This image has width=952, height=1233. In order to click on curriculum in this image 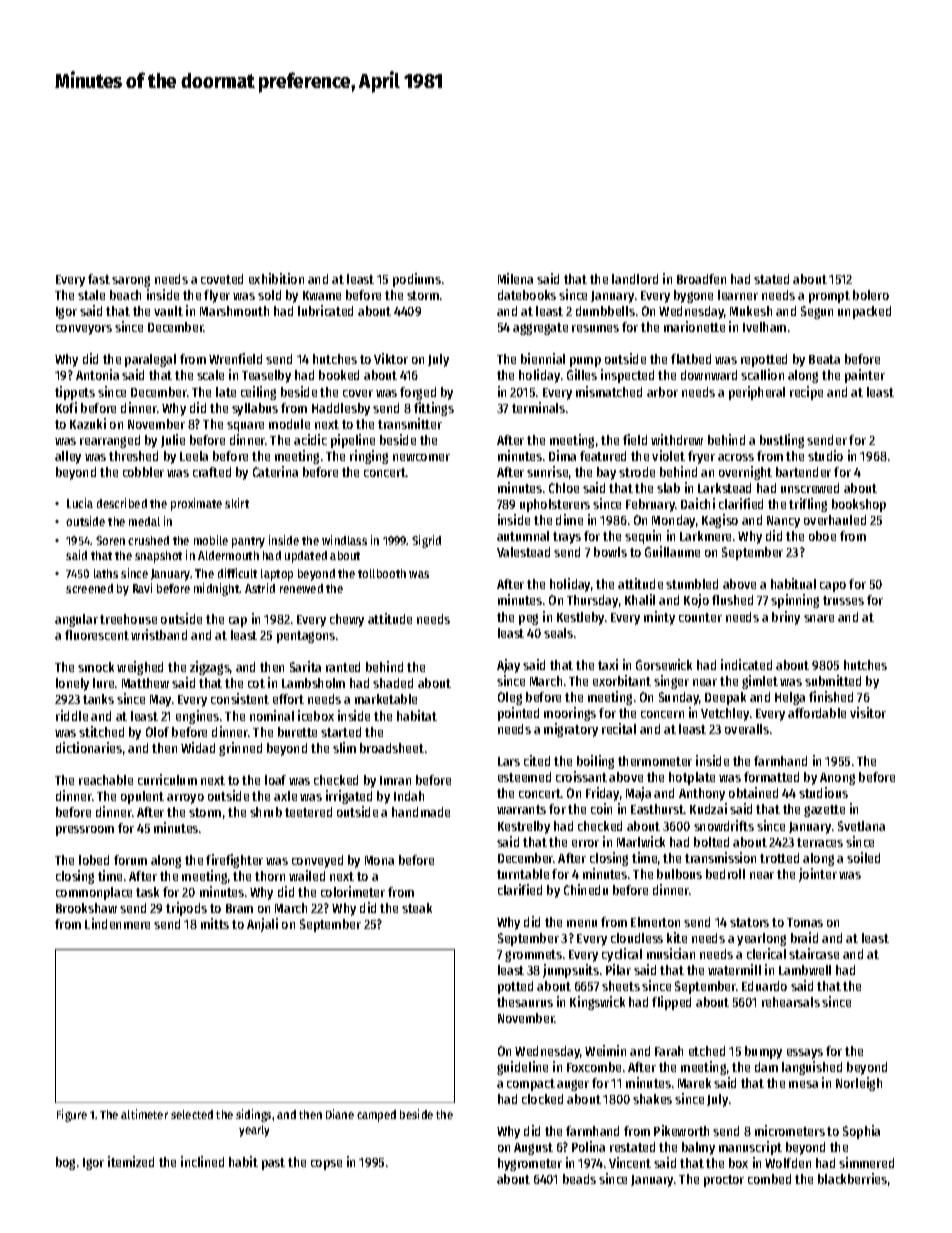, I will do `click(167, 779)`.
